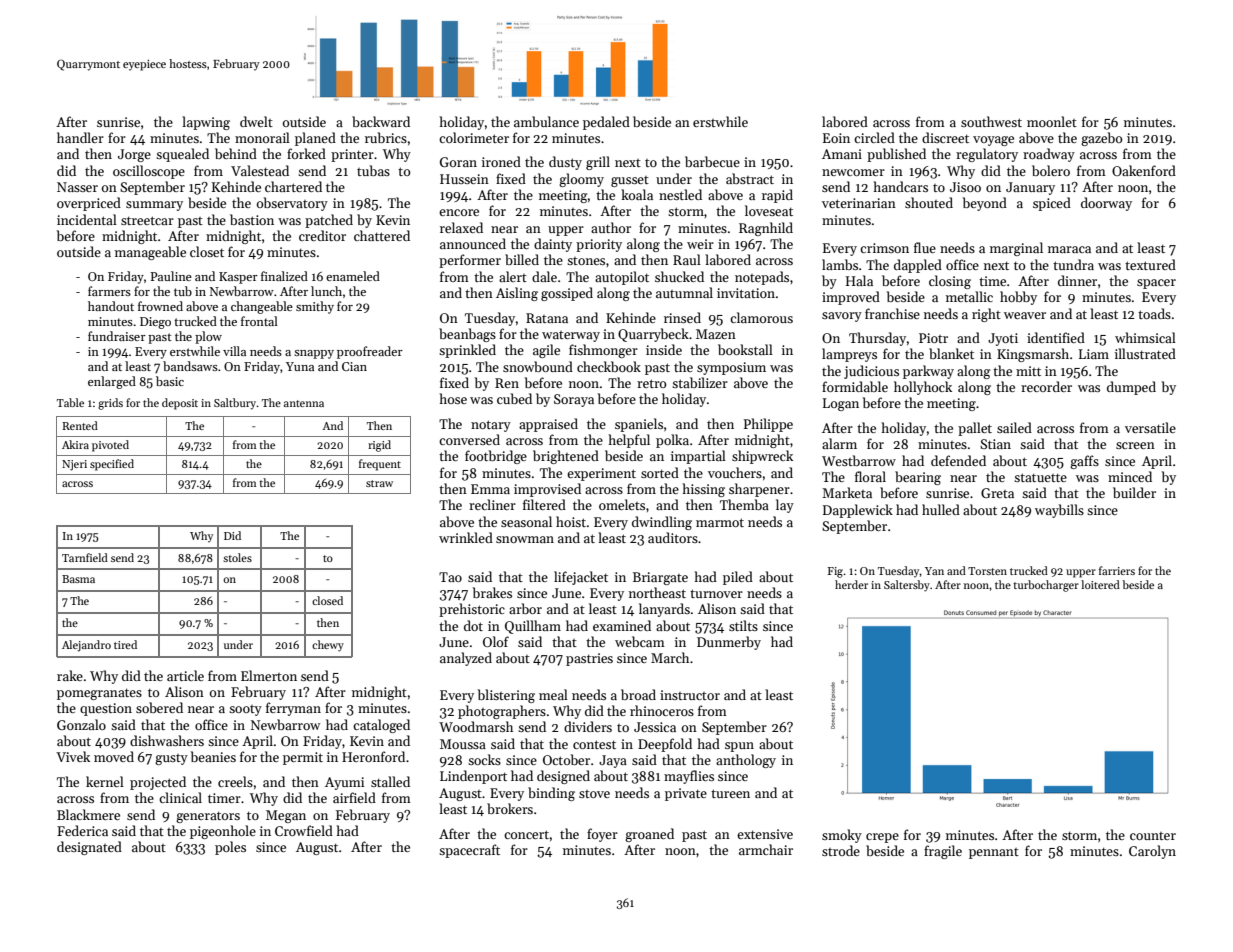 Image resolution: width=1233 pixels, height=952 pixels. What do you see at coordinates (328, 646) in the document?
I see `chewy` at bounding box center [328, 646].
